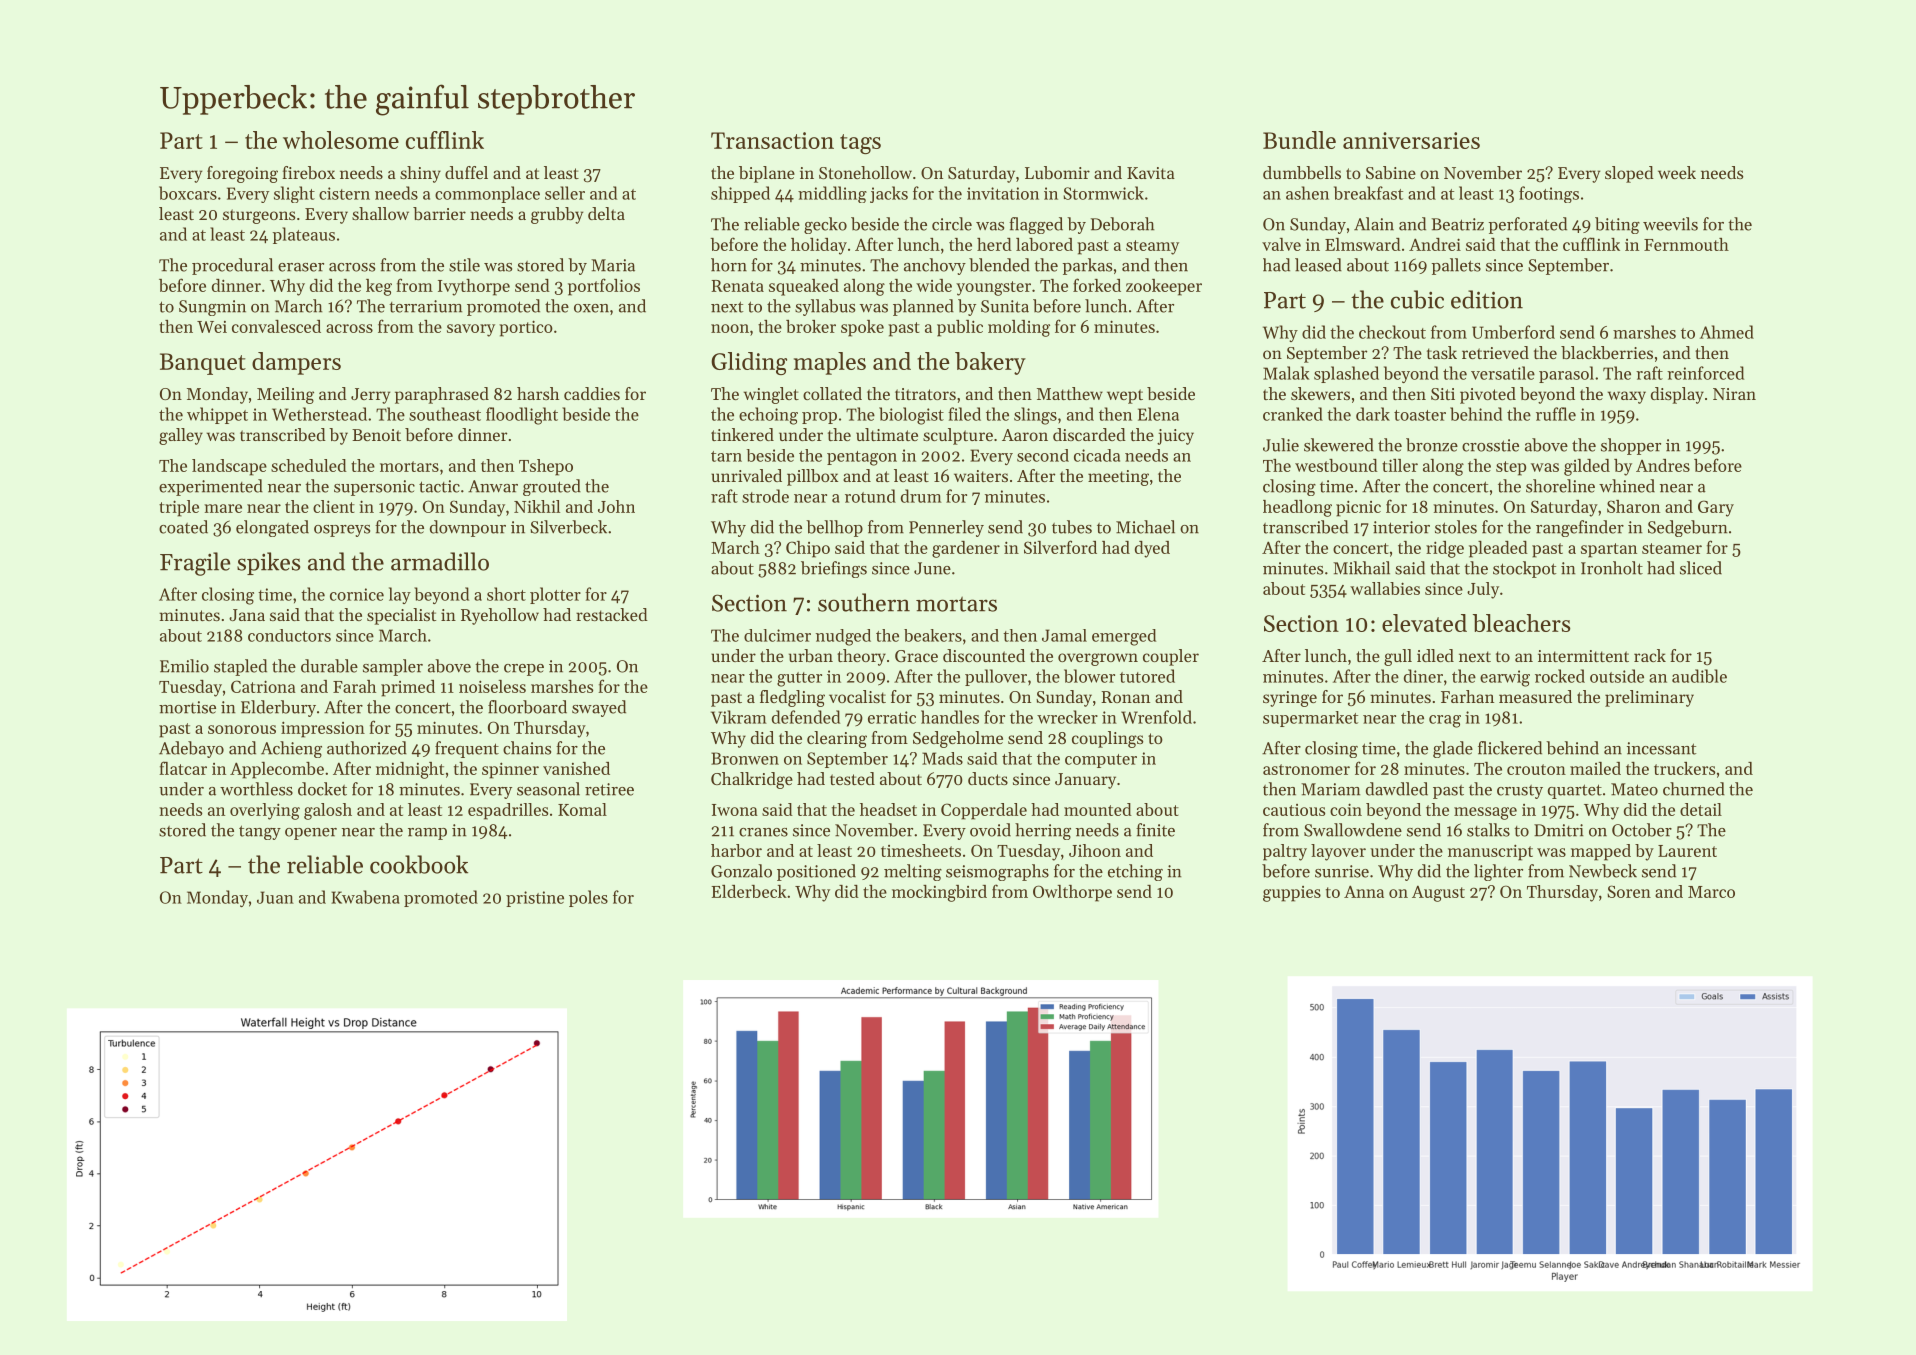  Describe the element at coordinates (1456, 266) in the screenshot. I see `pallets` at that location.
